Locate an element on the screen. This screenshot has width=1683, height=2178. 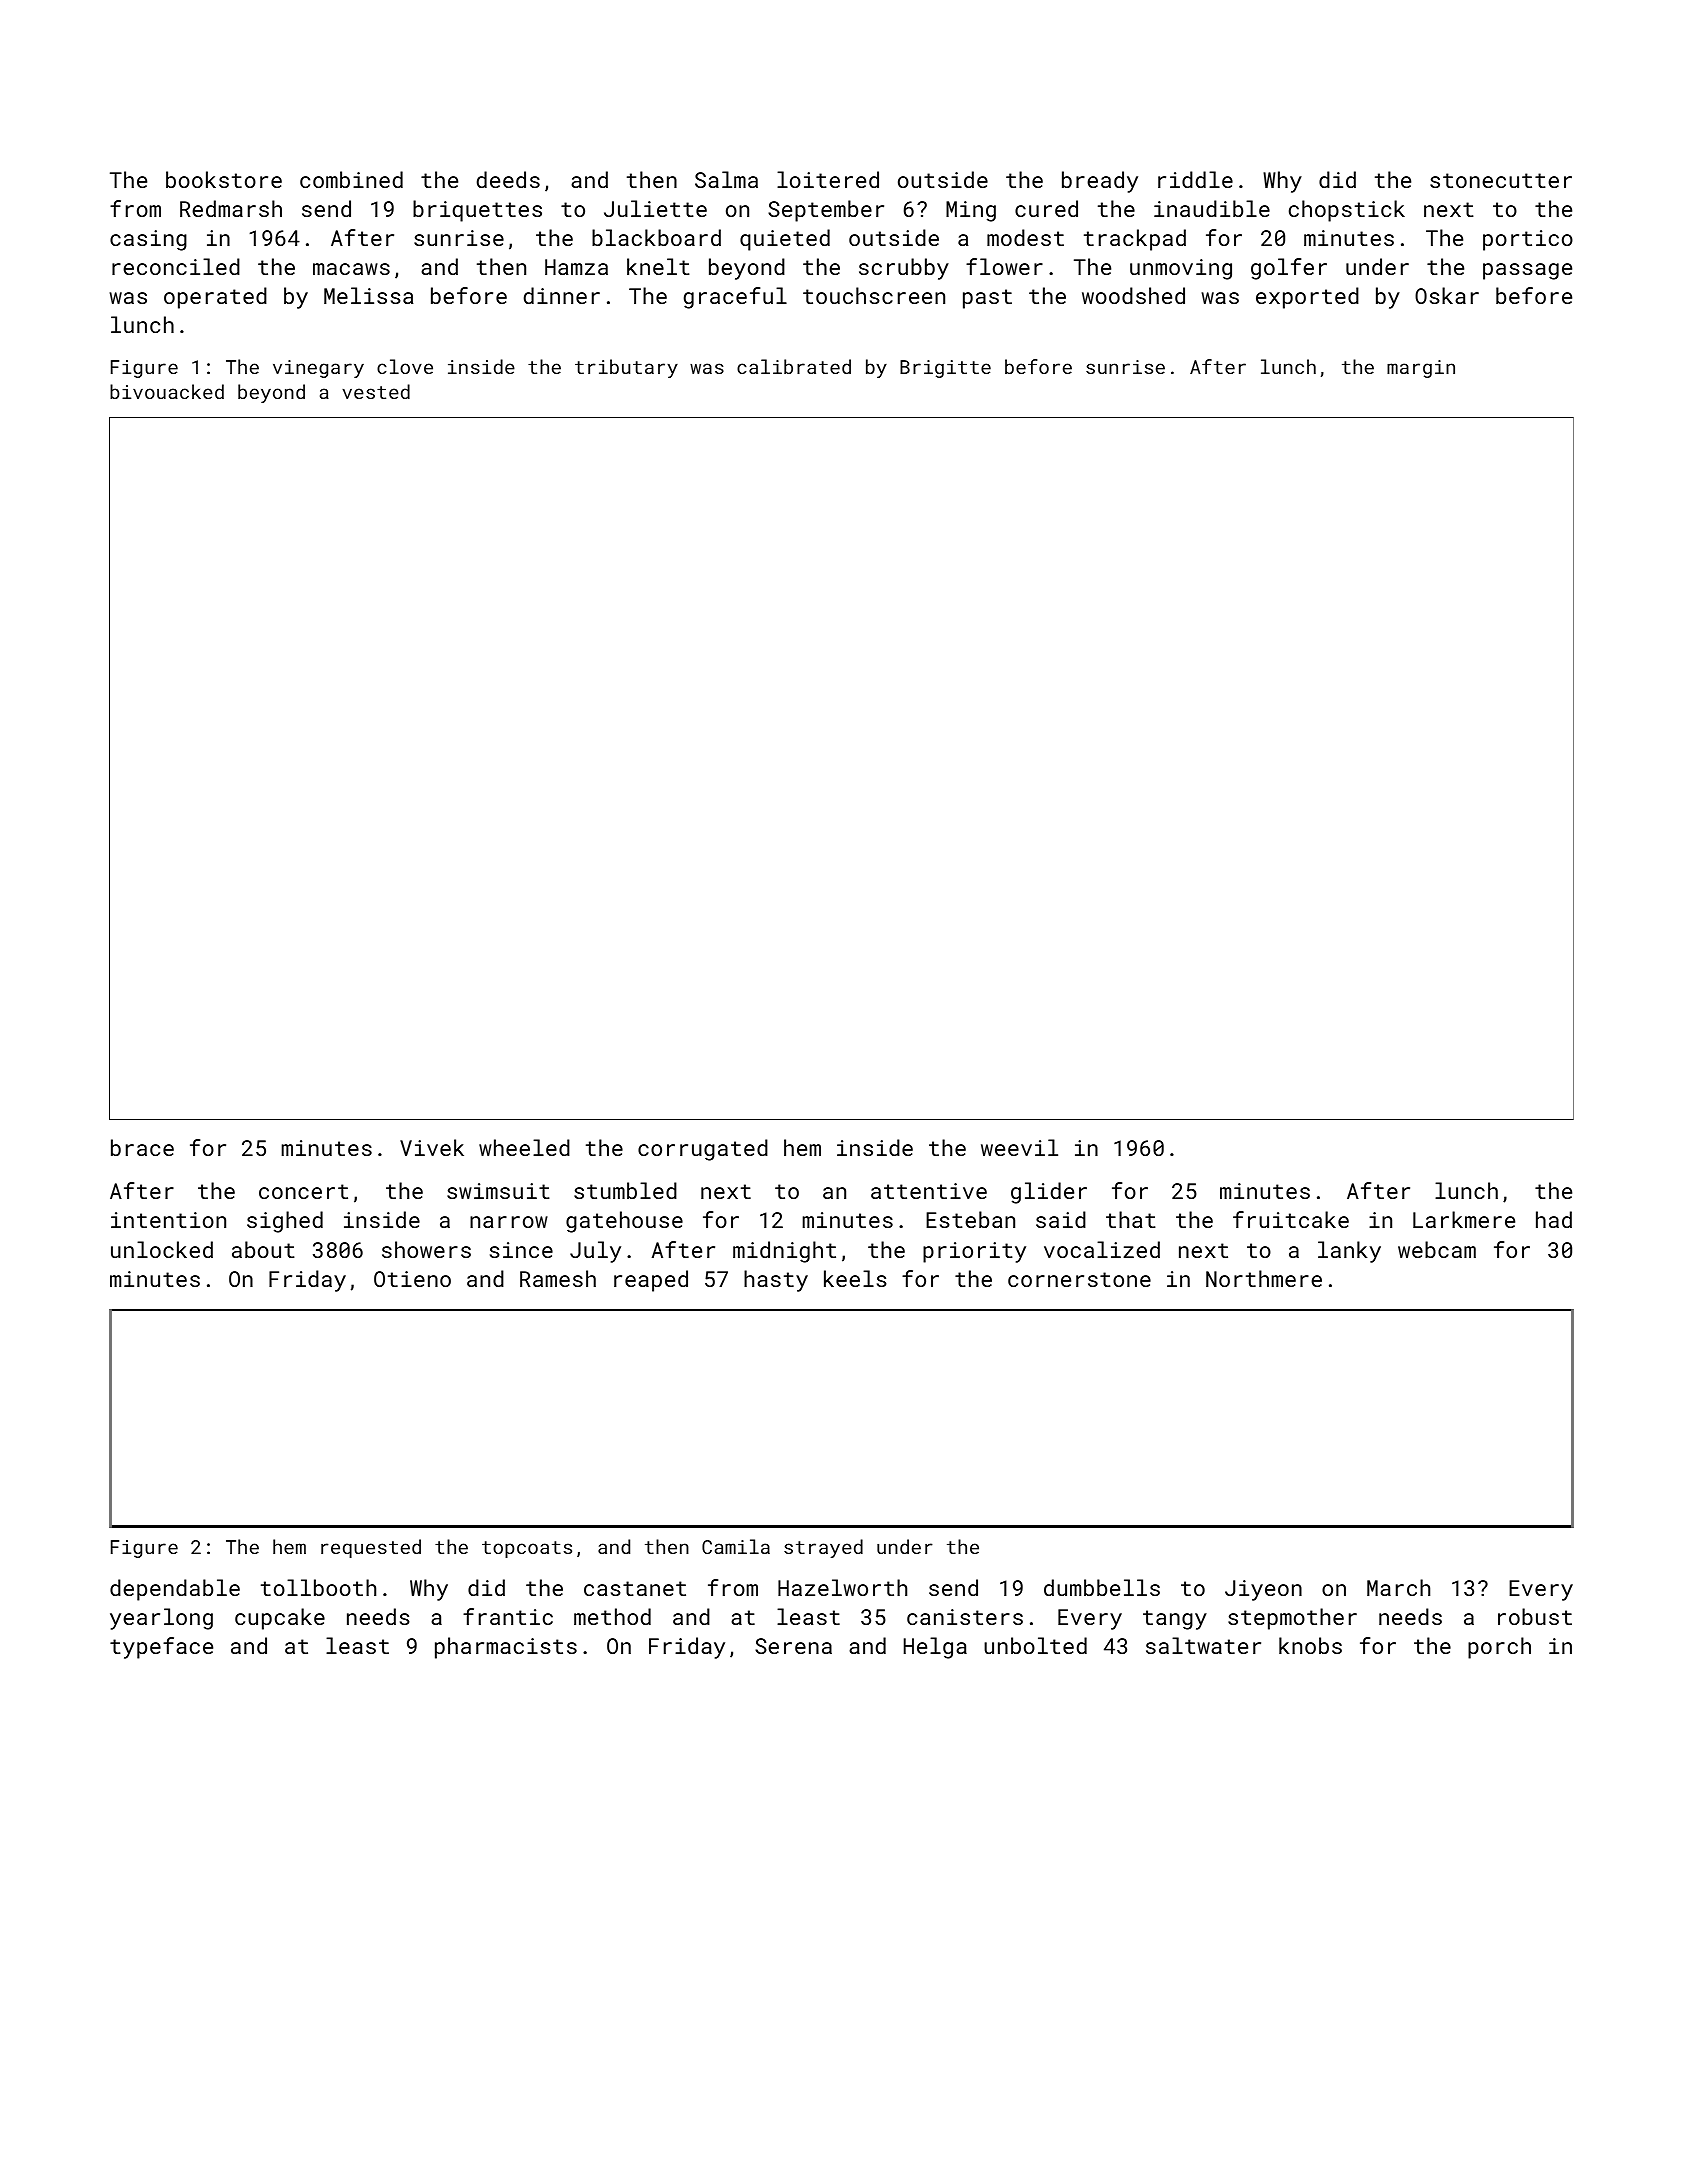
touchscreen is located at coordinates (874, 295).
